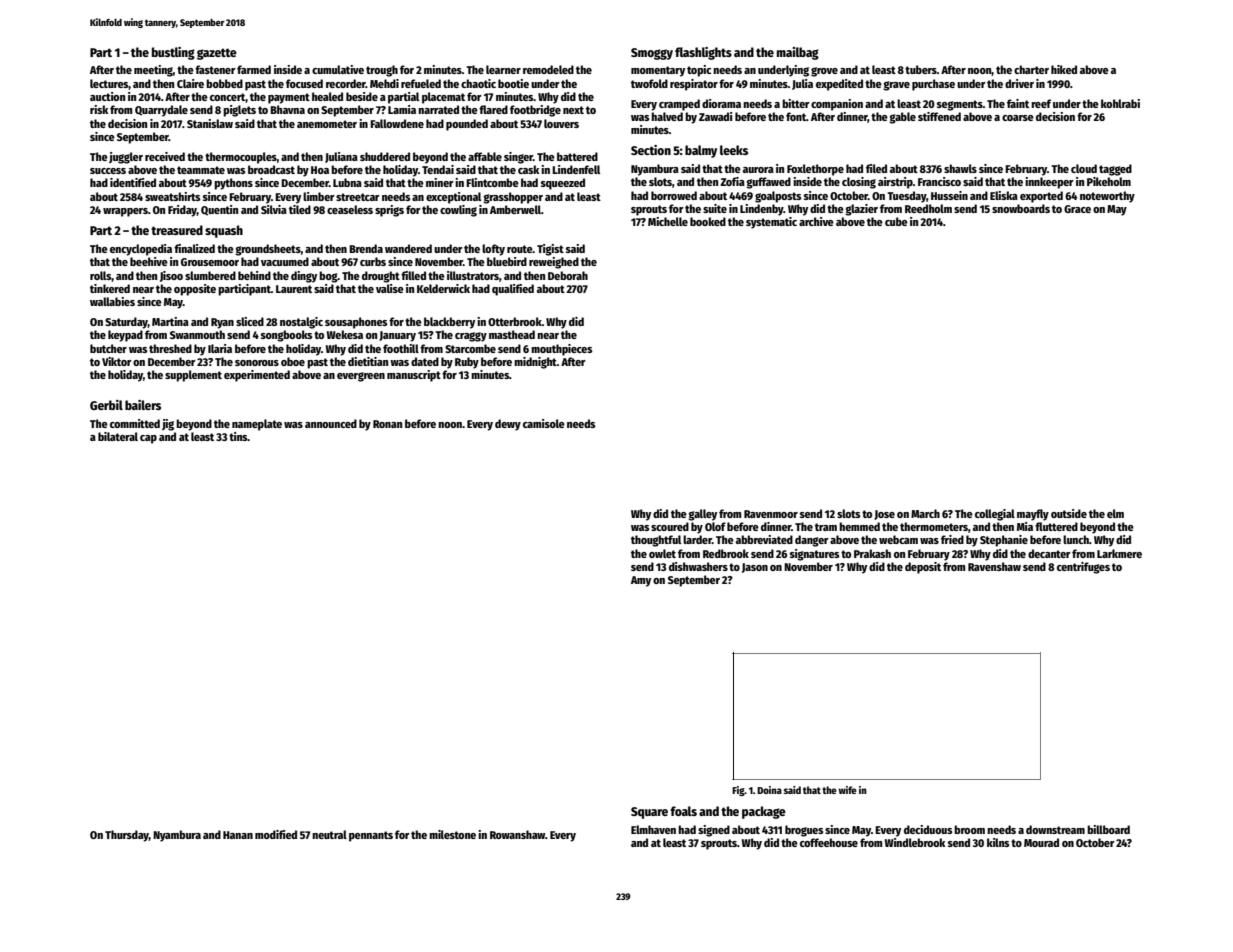 This image has width=1233, height=952. Describe the element at coordinates (544, 423) in the image. I see `camisole` at that location.
